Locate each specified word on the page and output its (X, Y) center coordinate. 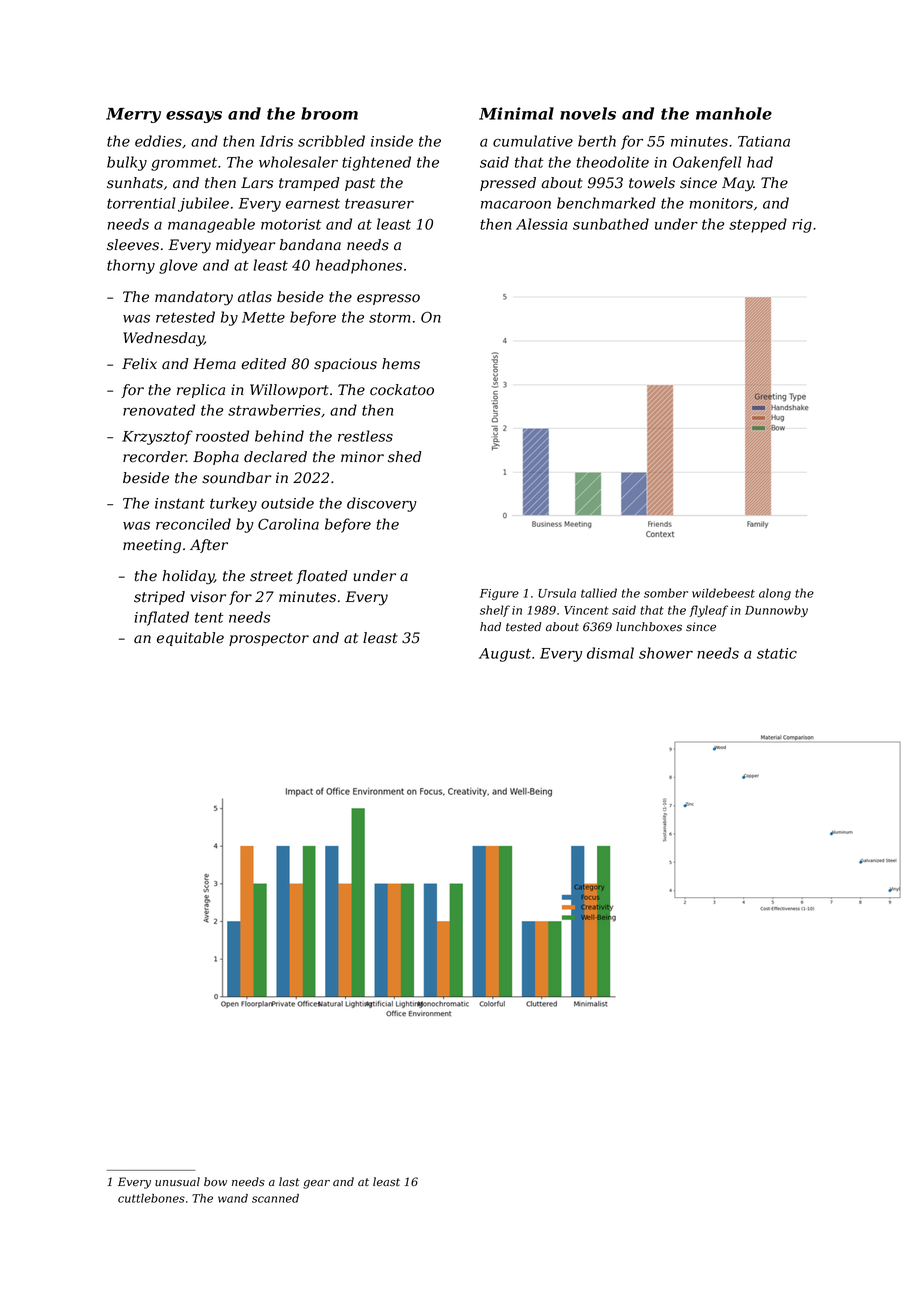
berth (597, 141)
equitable (190, 639)
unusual (177, 1181)
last (289, 1181)
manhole (734, 113)
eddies (158, 141)
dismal (610, 653)
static (777, 653)
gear (316, 1184)
